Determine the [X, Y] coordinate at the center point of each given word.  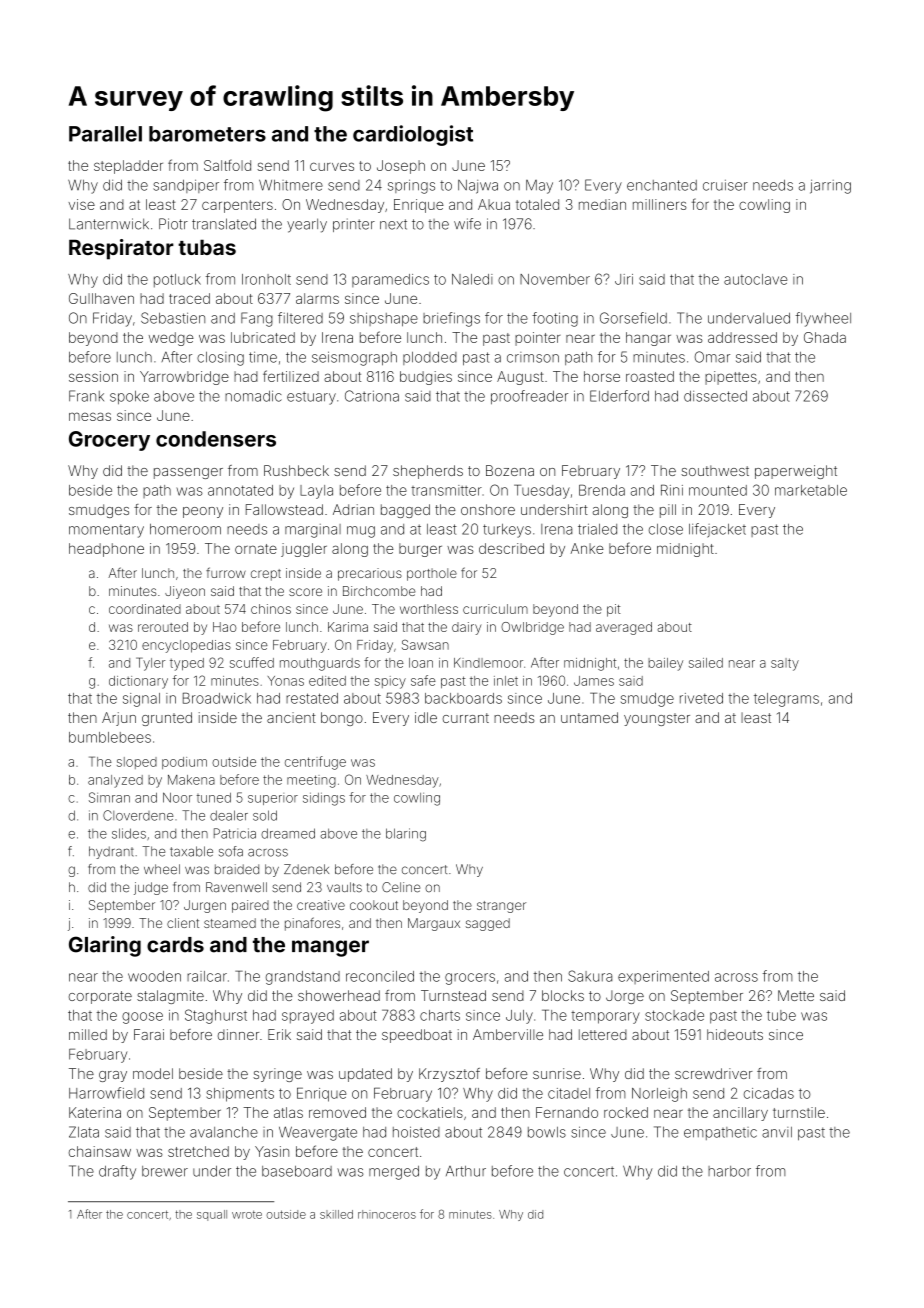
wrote [247, 1215]
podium [184, 763]
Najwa [478, 187]
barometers [207, 134]
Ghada [825, 337]
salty [785, 664]
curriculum [495, 609]
